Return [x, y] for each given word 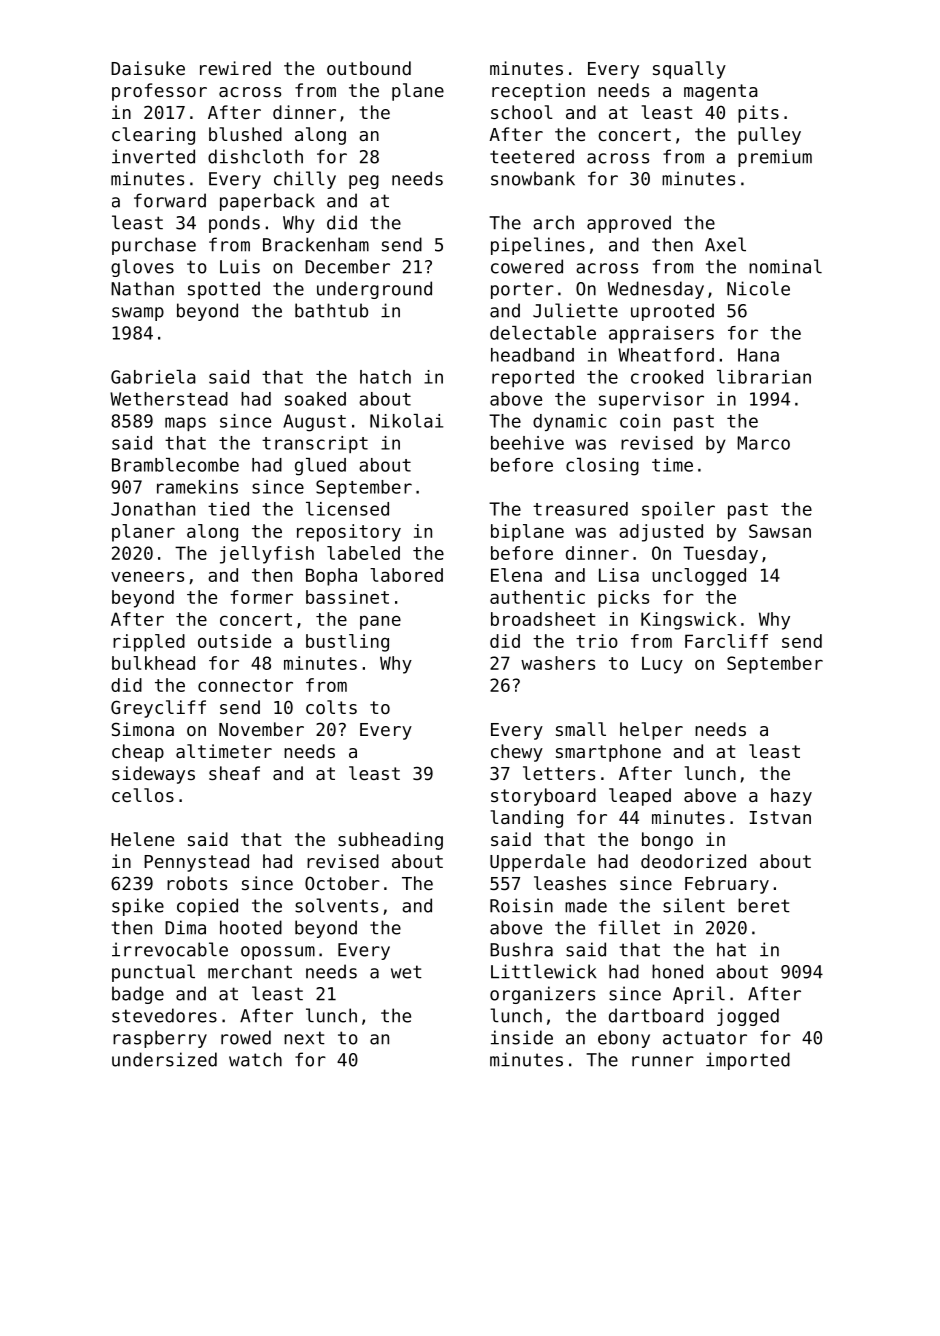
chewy [517, 753]
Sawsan [780, 531]
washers [558, 663]
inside [522, 1037]
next [304, 1038]
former [261, 597]
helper [651, 731]
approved [629, 224]
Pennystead [196, 863]
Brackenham [316, 244]
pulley [769, 136]
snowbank [533, 178]
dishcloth [255, 156]
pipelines [538, 246]
